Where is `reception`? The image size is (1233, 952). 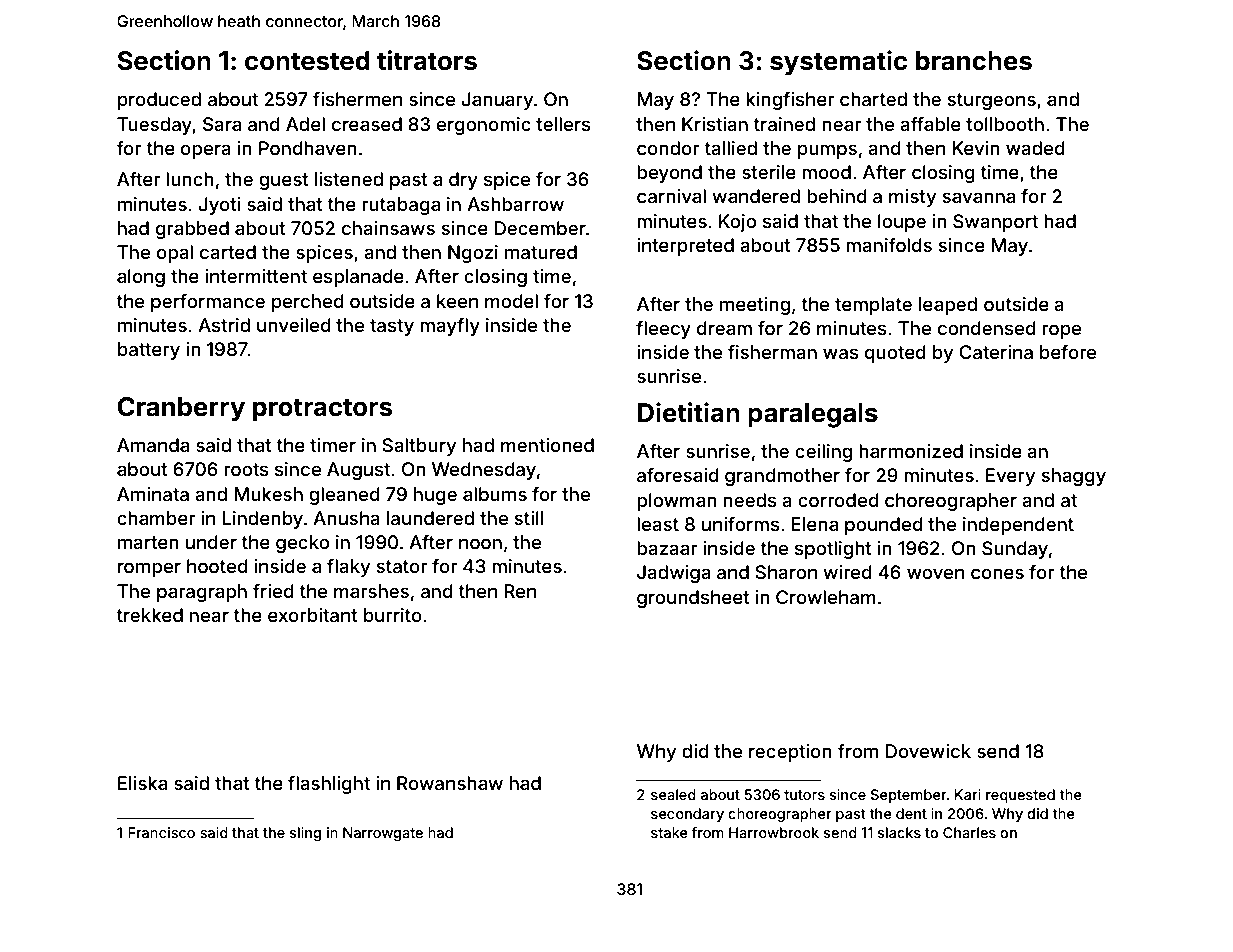
reception is located at coordinates (790, 753).
